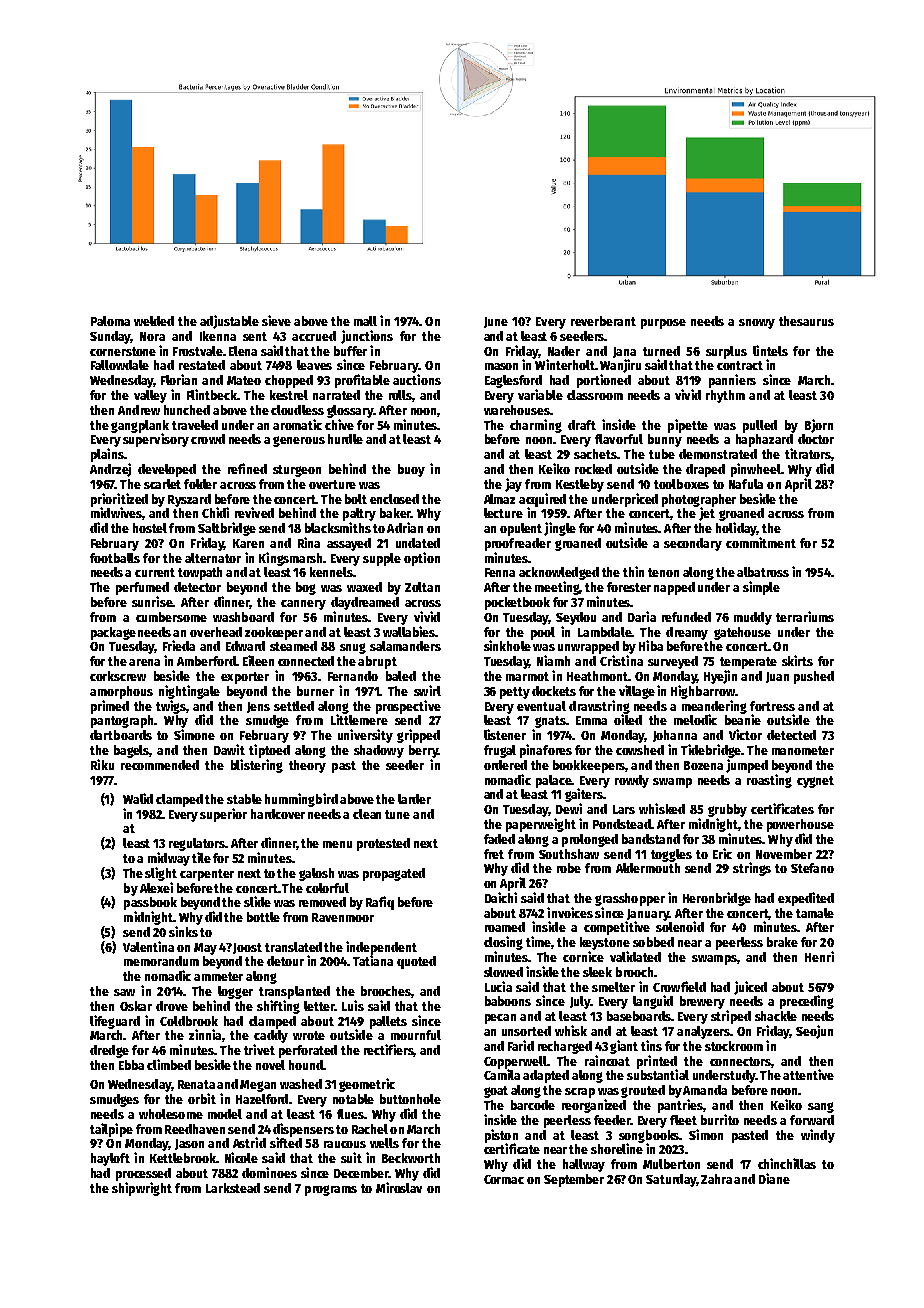 This page has width=924, height=1308. Describe the element at coordinates (500, 1019) in the page. I see `pecan` at that location.
